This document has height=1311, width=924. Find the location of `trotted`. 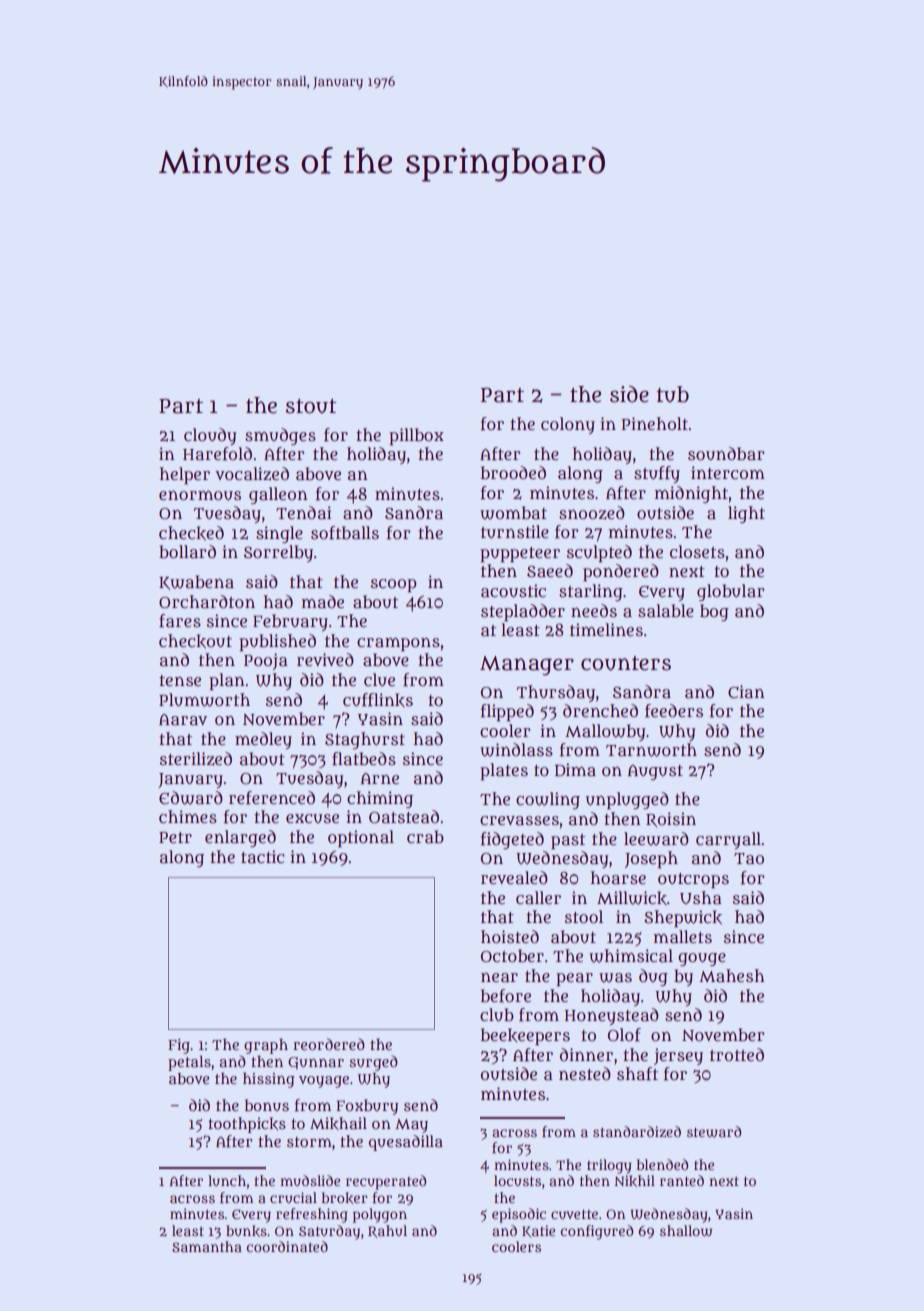

trotted is located at coordinates (737, 1054).
